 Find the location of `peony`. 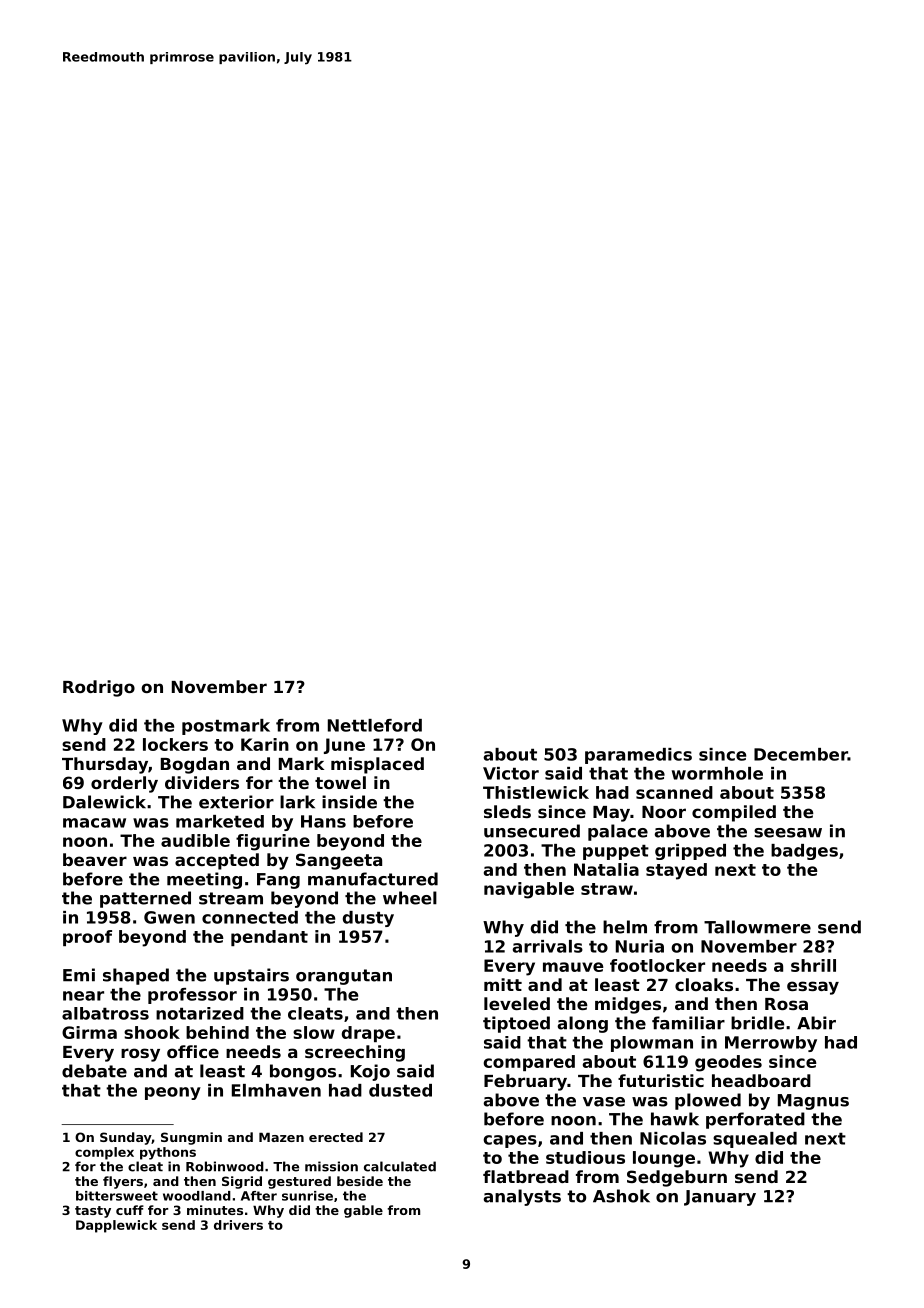

peony is located at coordinates (173, 1093).
